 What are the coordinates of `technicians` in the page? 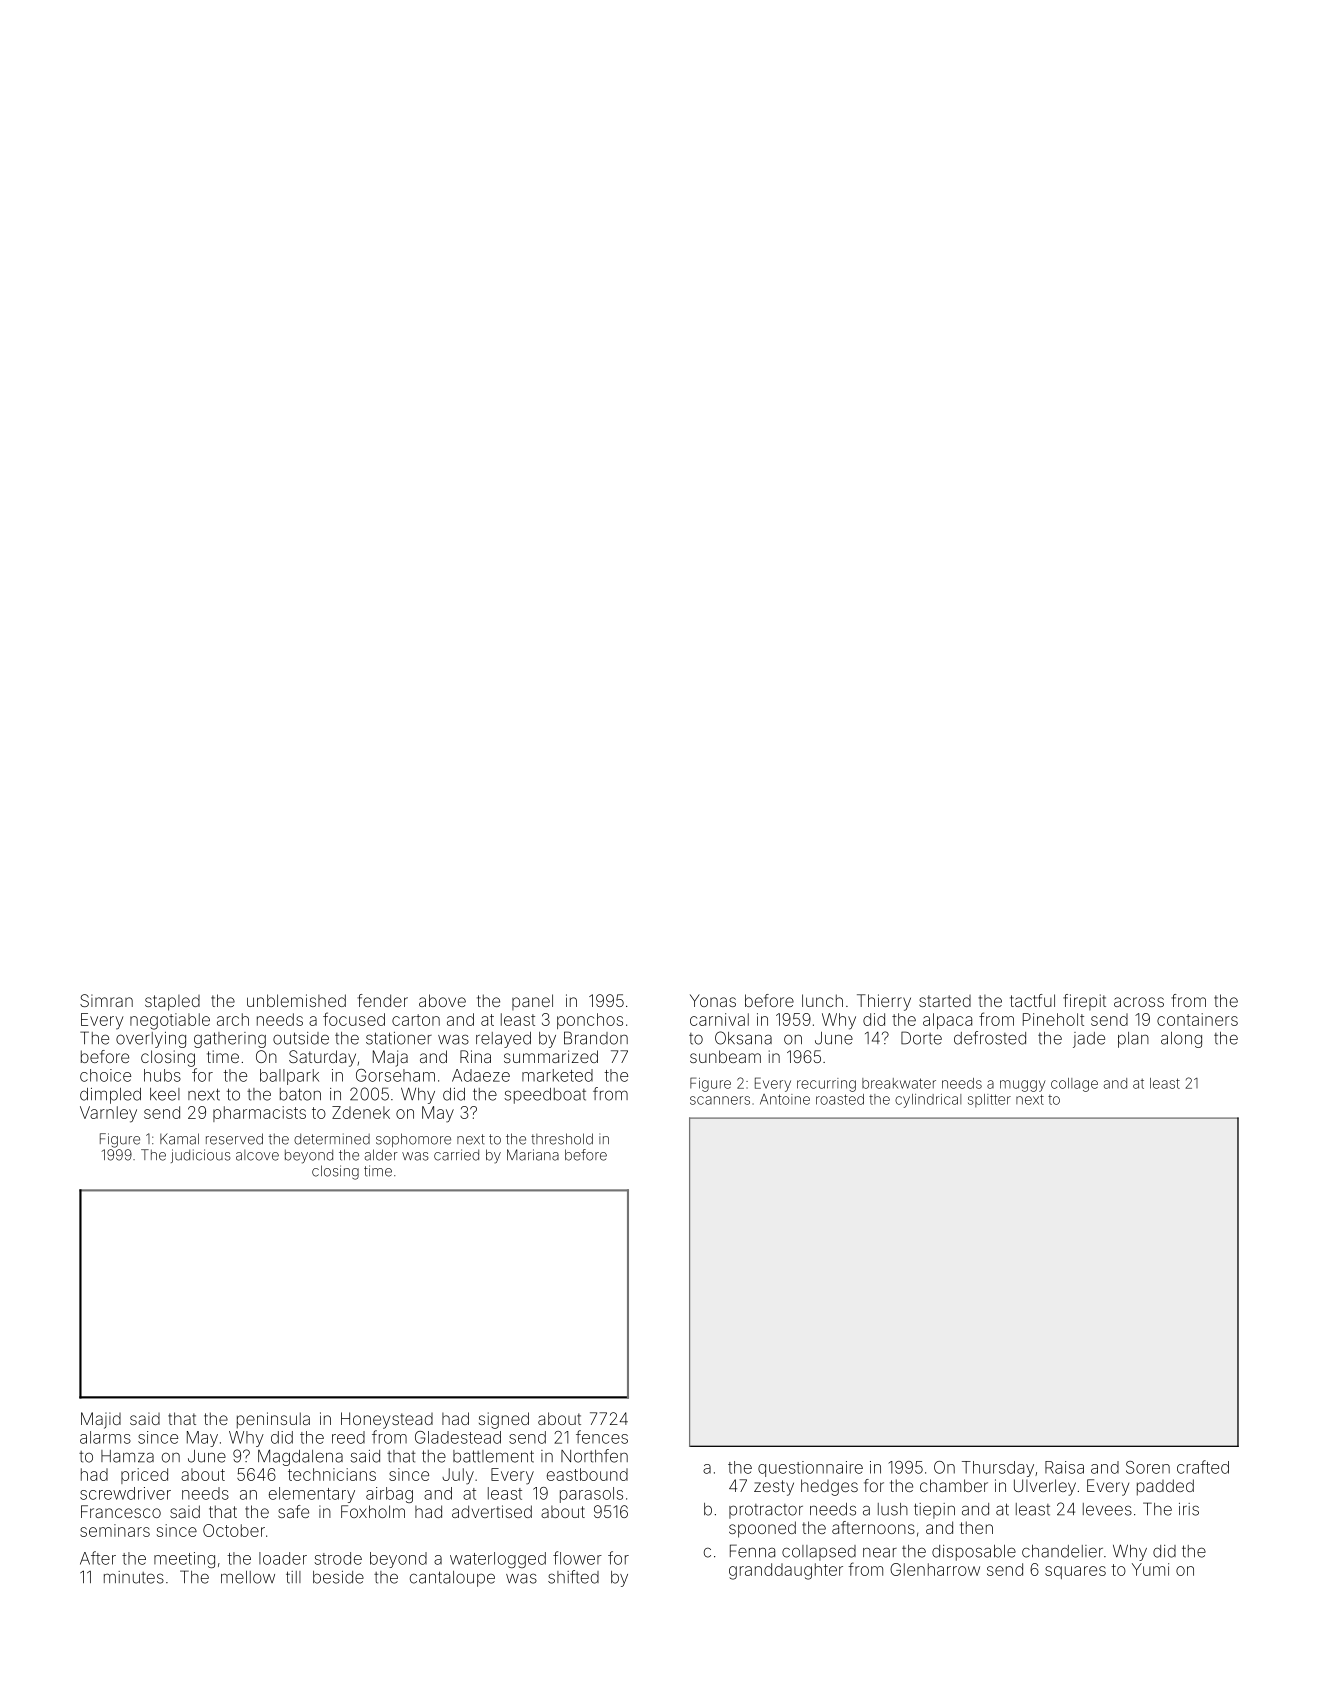 It's located at (332, 1474).
